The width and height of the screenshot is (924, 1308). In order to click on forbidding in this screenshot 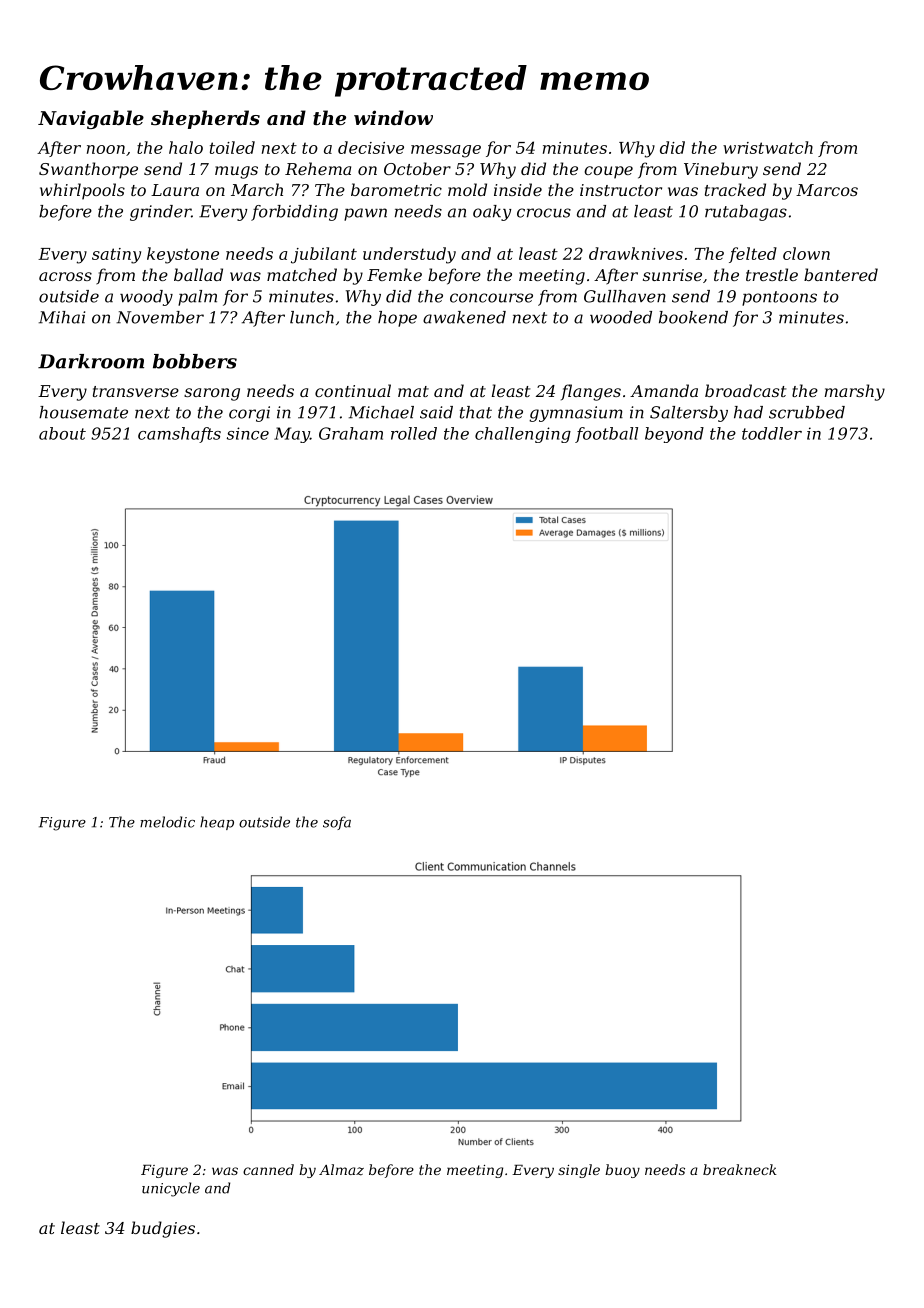, I will do `click(294, 213)`.
